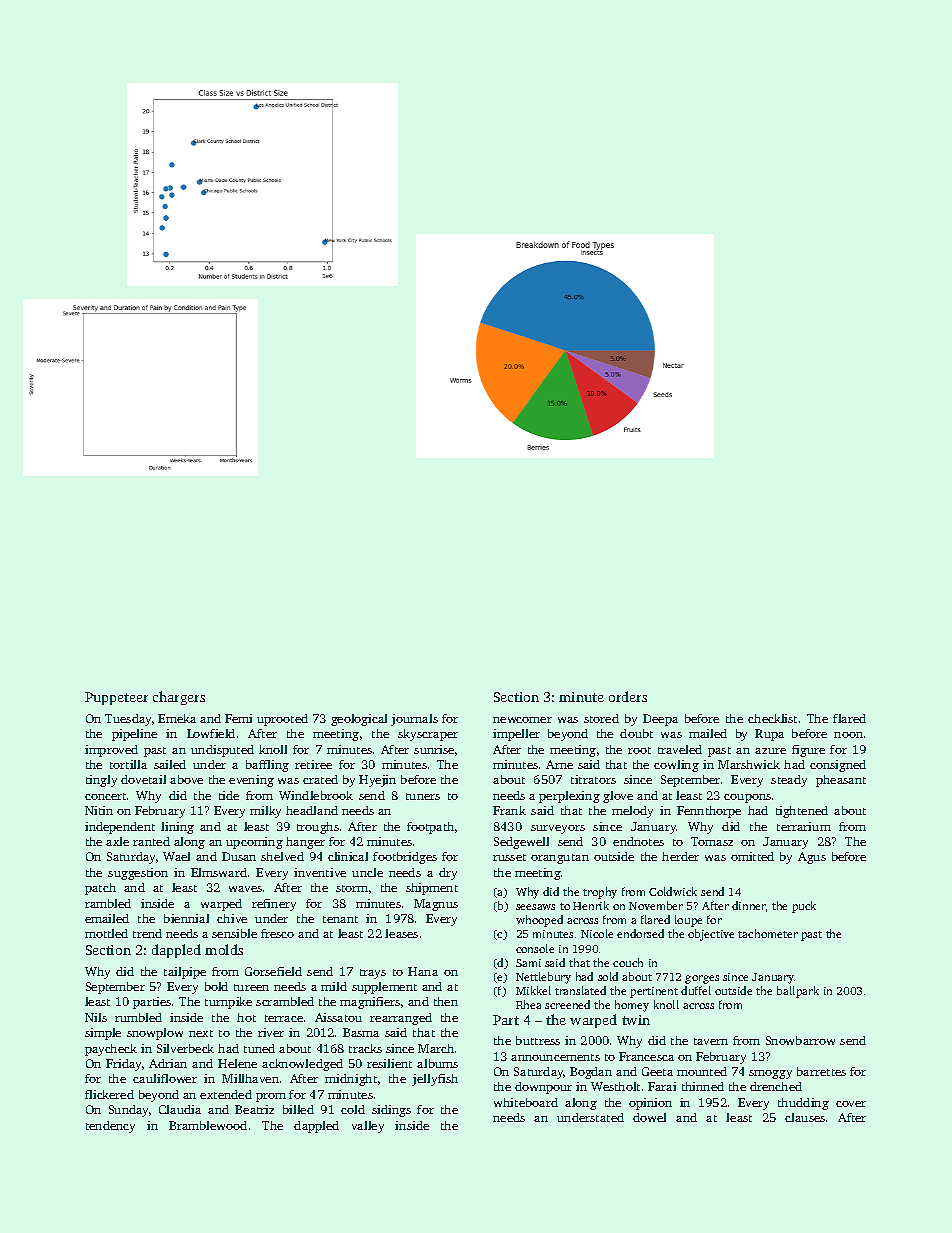 The image size is (952, 1233). I want to click on whooped, so click(539, 921).
